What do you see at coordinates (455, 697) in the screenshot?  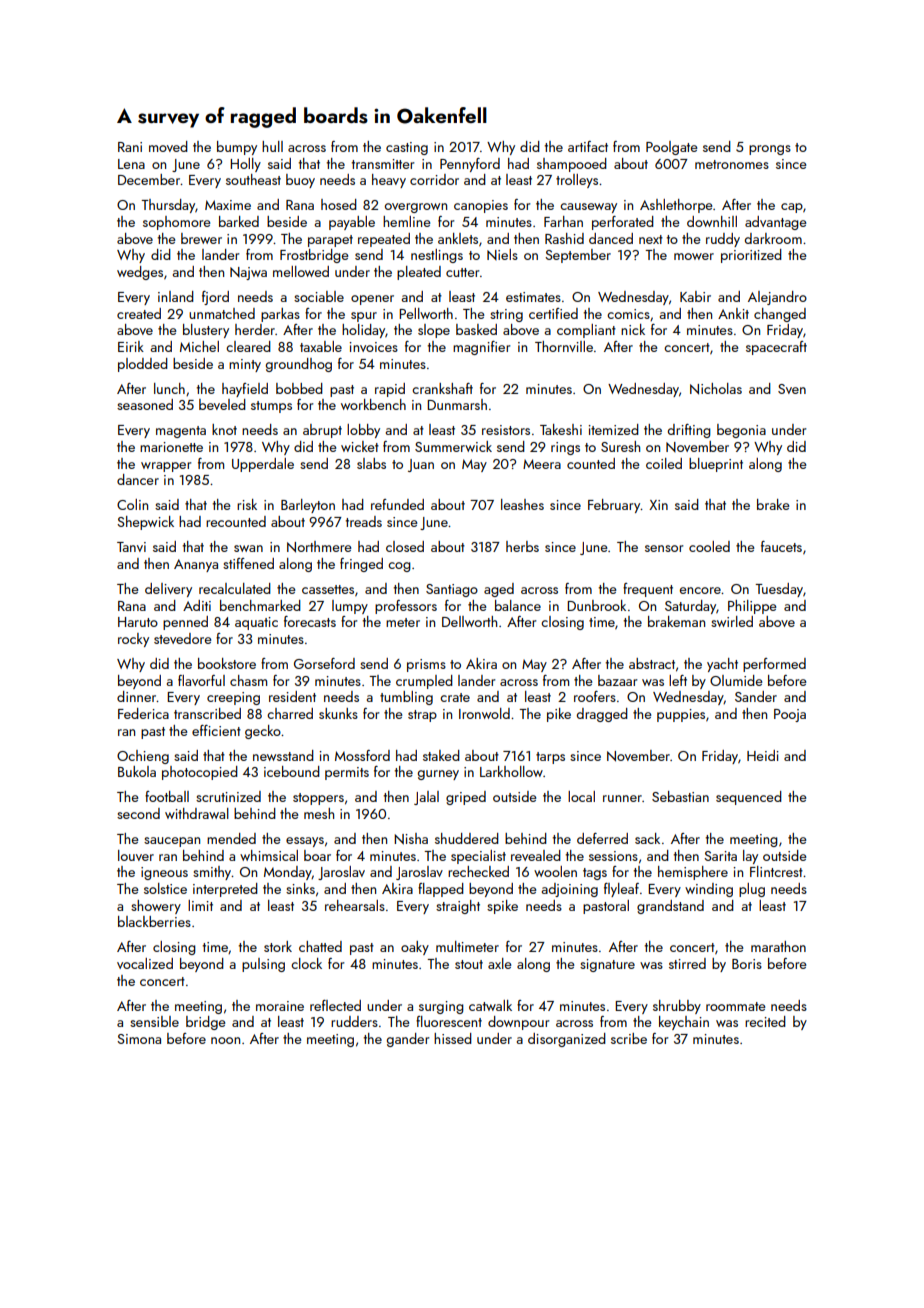 I see `crate` at bounding box center [455, 697].
